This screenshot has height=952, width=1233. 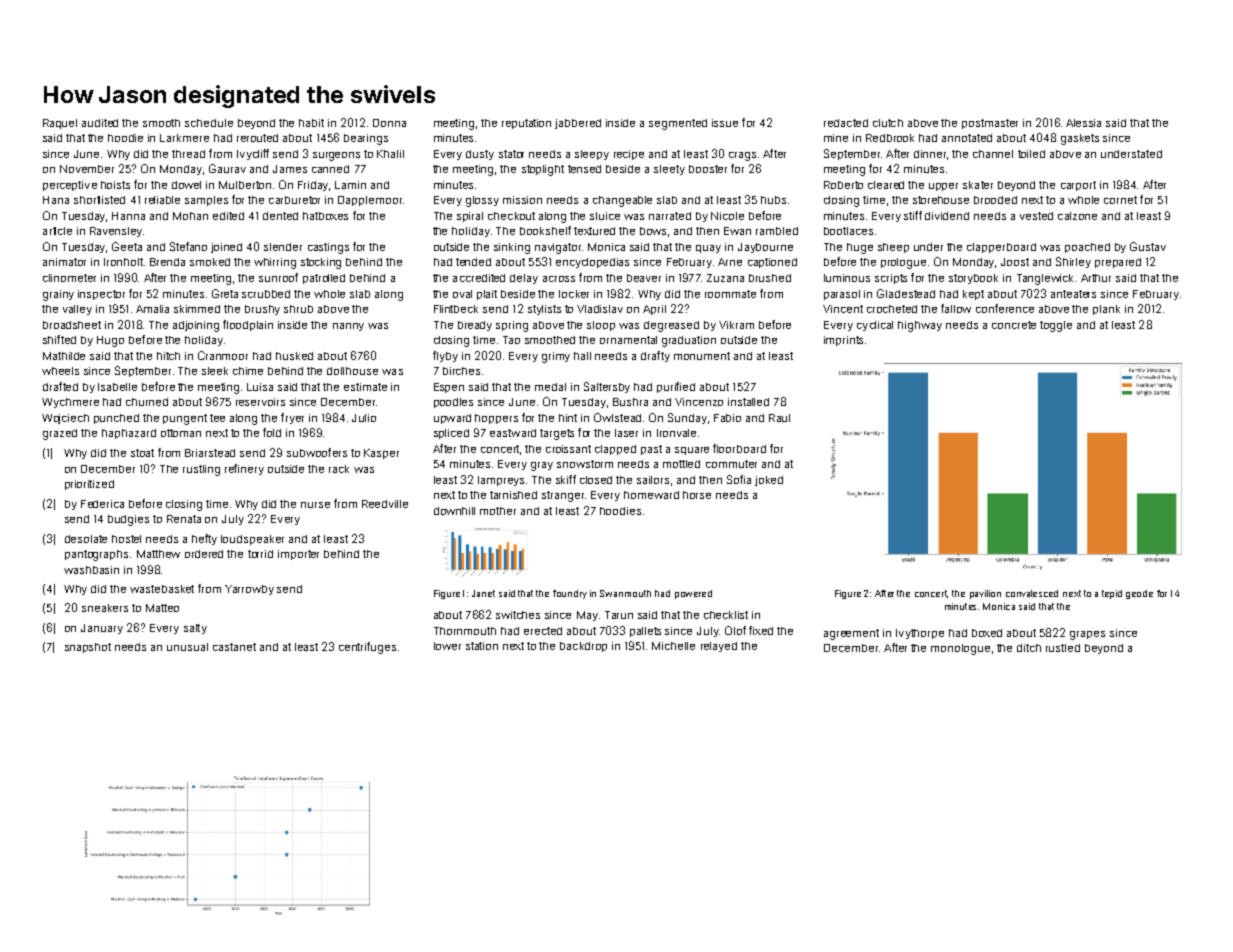 What do you see at coordinates (454, 511) in the screenshot?
I see `downhill` at bounding box center [454, 511].
